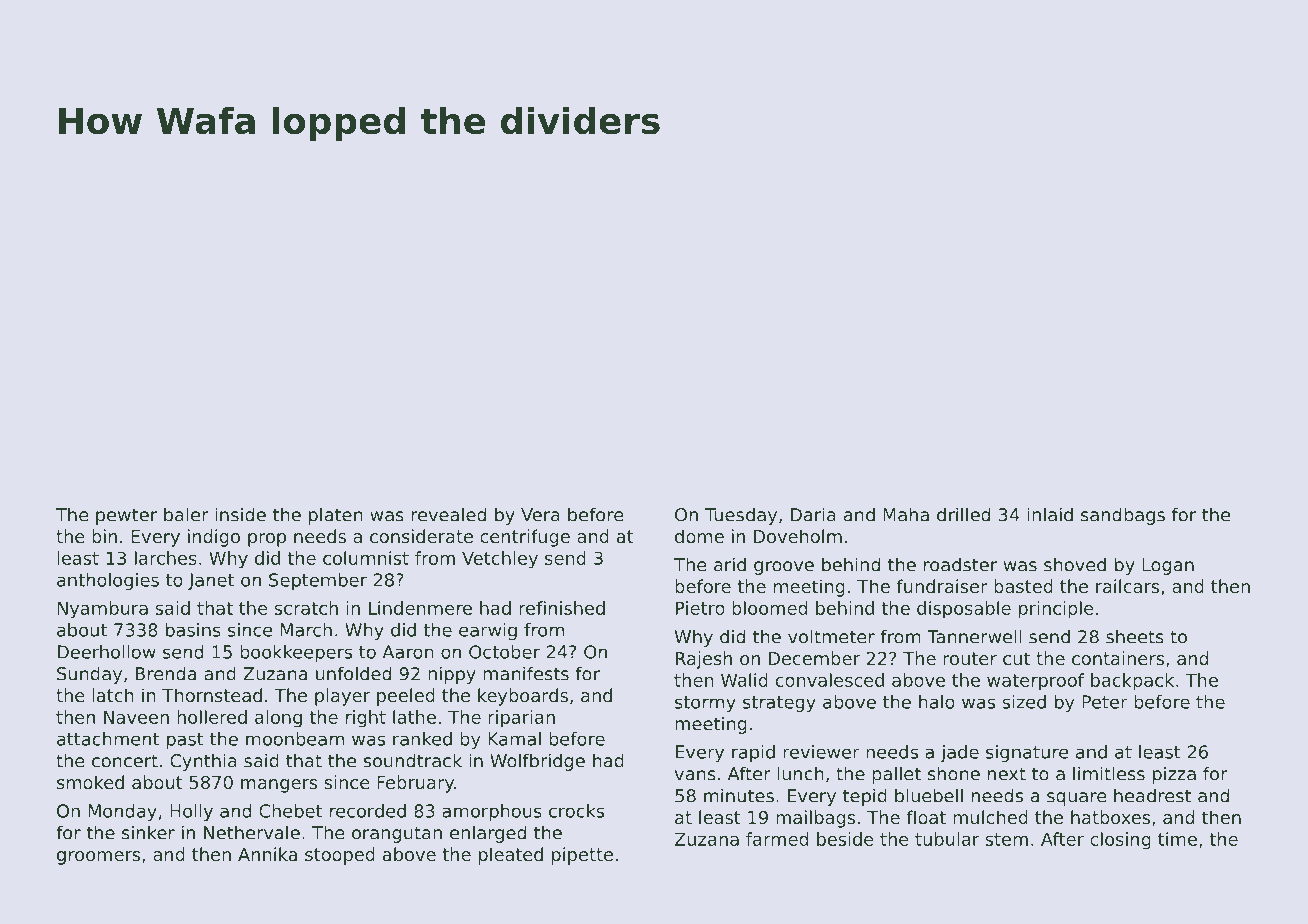 The width and height of the image is (1308, 924). What do you see at coordinates (252, 832) in the image?
I see `Nethervale` at bounding box center [252, 832].
